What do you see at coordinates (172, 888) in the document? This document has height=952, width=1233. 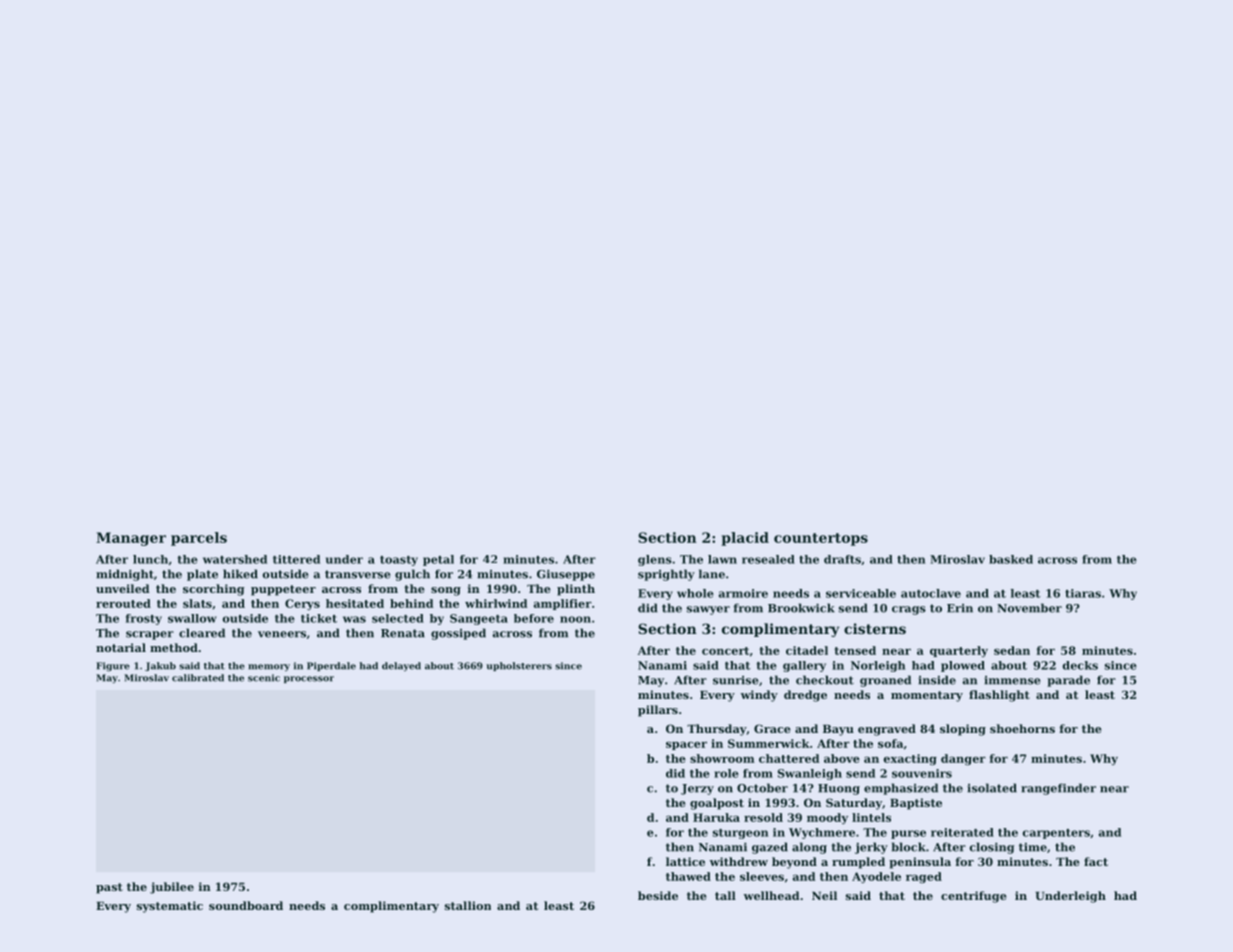 I see `jubilee` at bounding box center [172, 888].
